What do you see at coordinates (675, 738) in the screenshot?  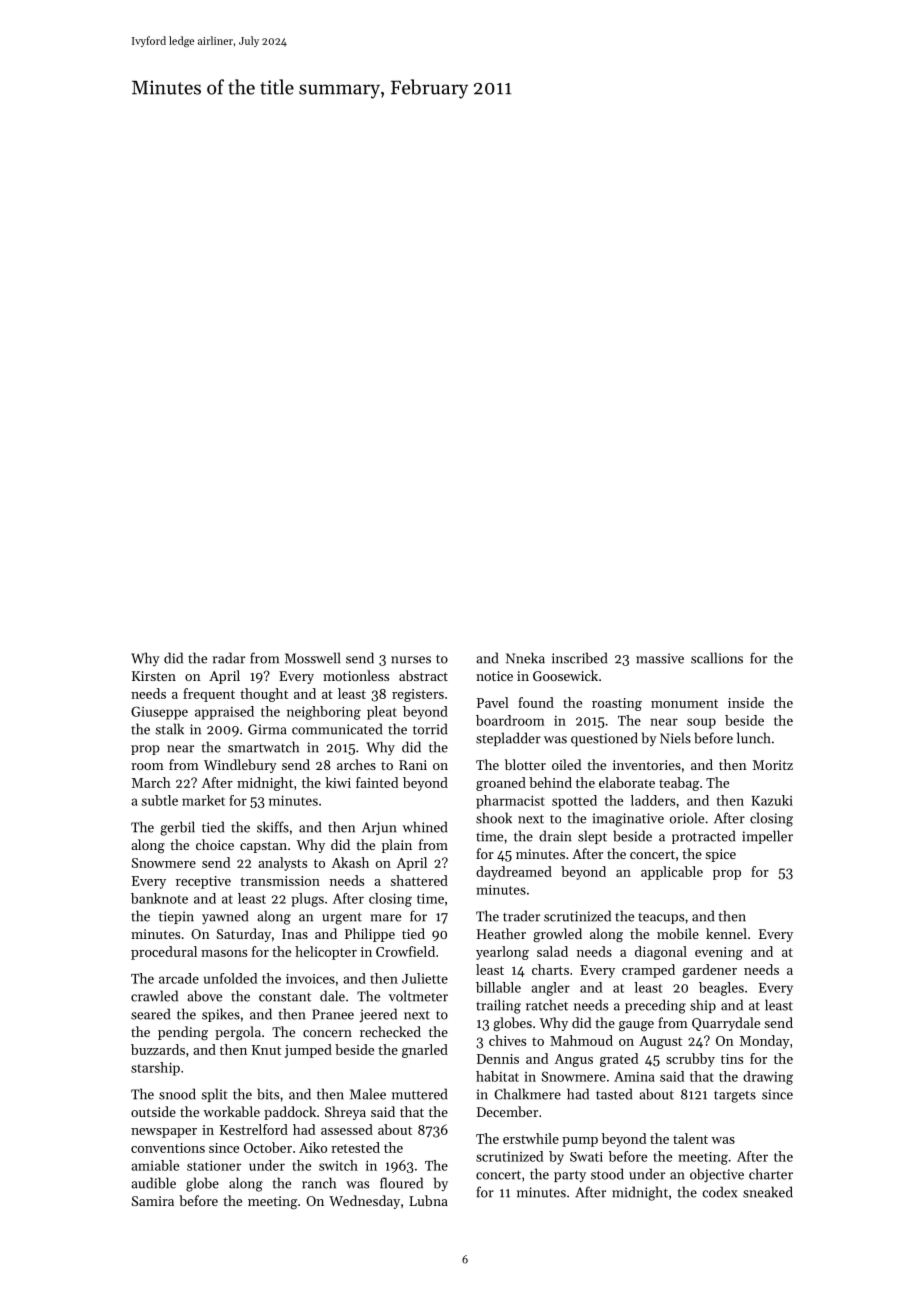 I see `Niels` at bounding box center [675, 738].
